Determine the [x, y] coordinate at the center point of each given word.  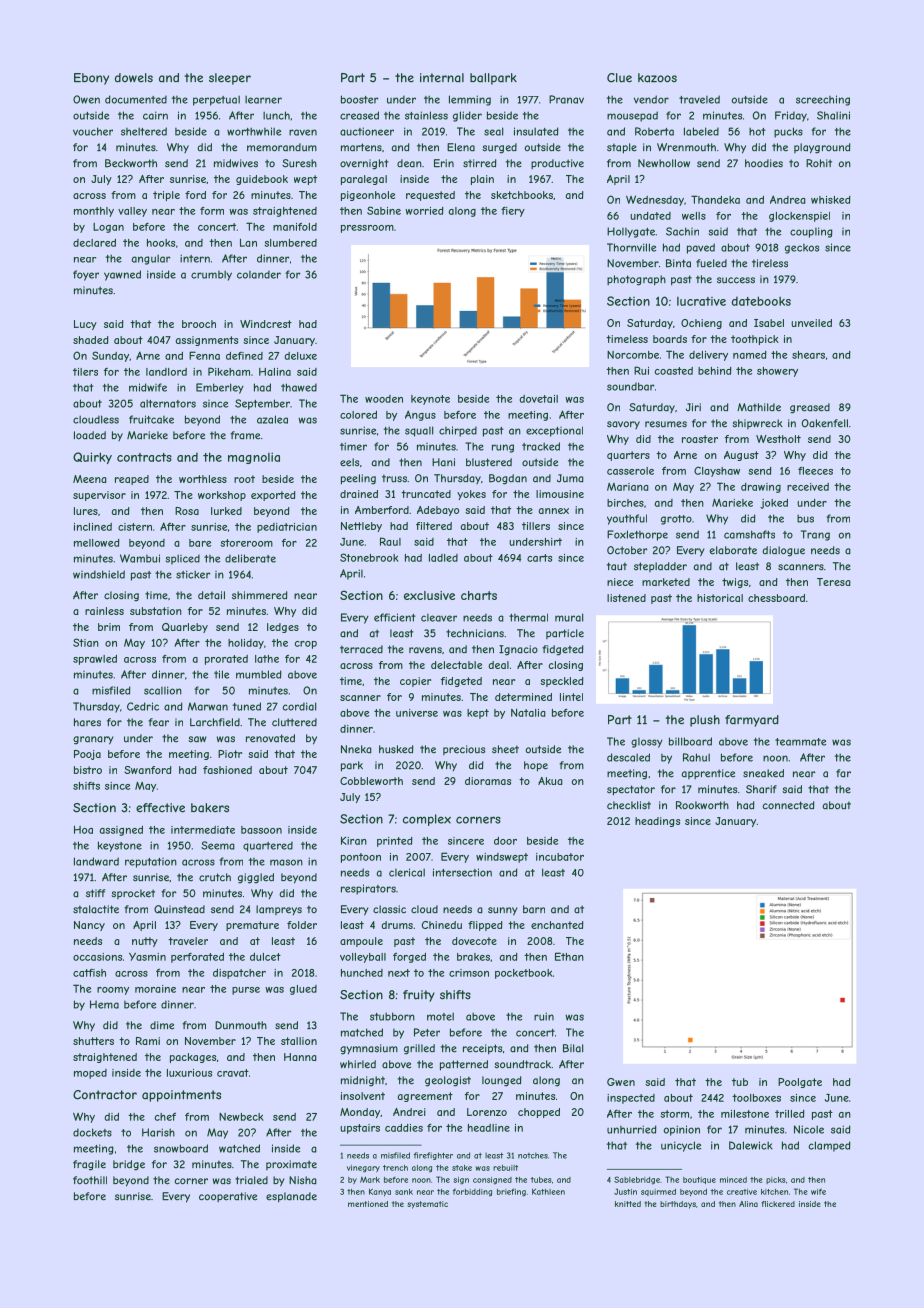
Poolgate [800, 1083]
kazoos [657, 78]
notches [533, 1155]
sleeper [230, 79]
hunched [362, 973]
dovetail [539, 399]
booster [359, 99]
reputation [151, 863]
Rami [148, 1041]
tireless [770, 263]
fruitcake [151, 419]
